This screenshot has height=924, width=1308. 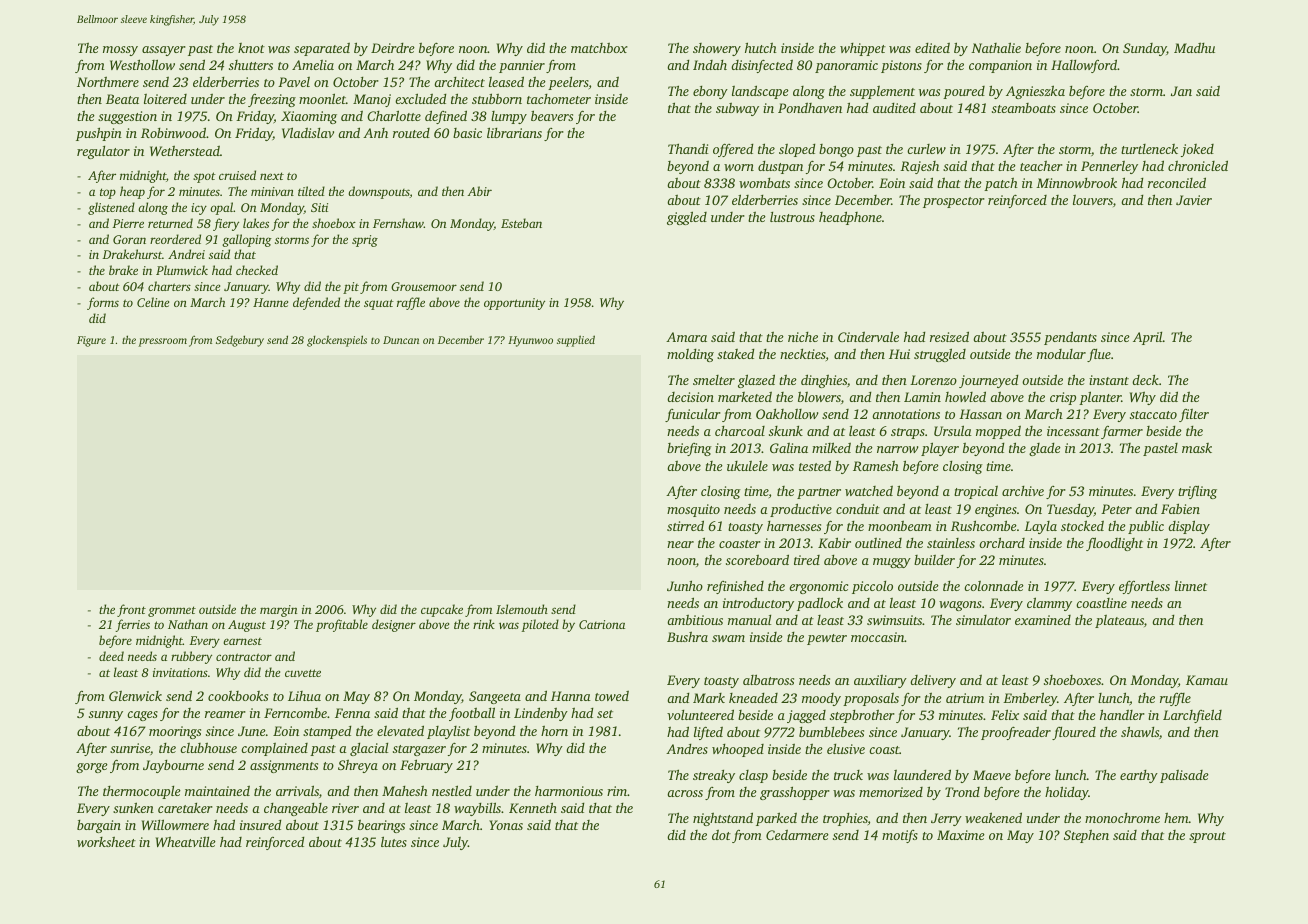 I want to click on Jaybourne, so click(x=173, y=766).
